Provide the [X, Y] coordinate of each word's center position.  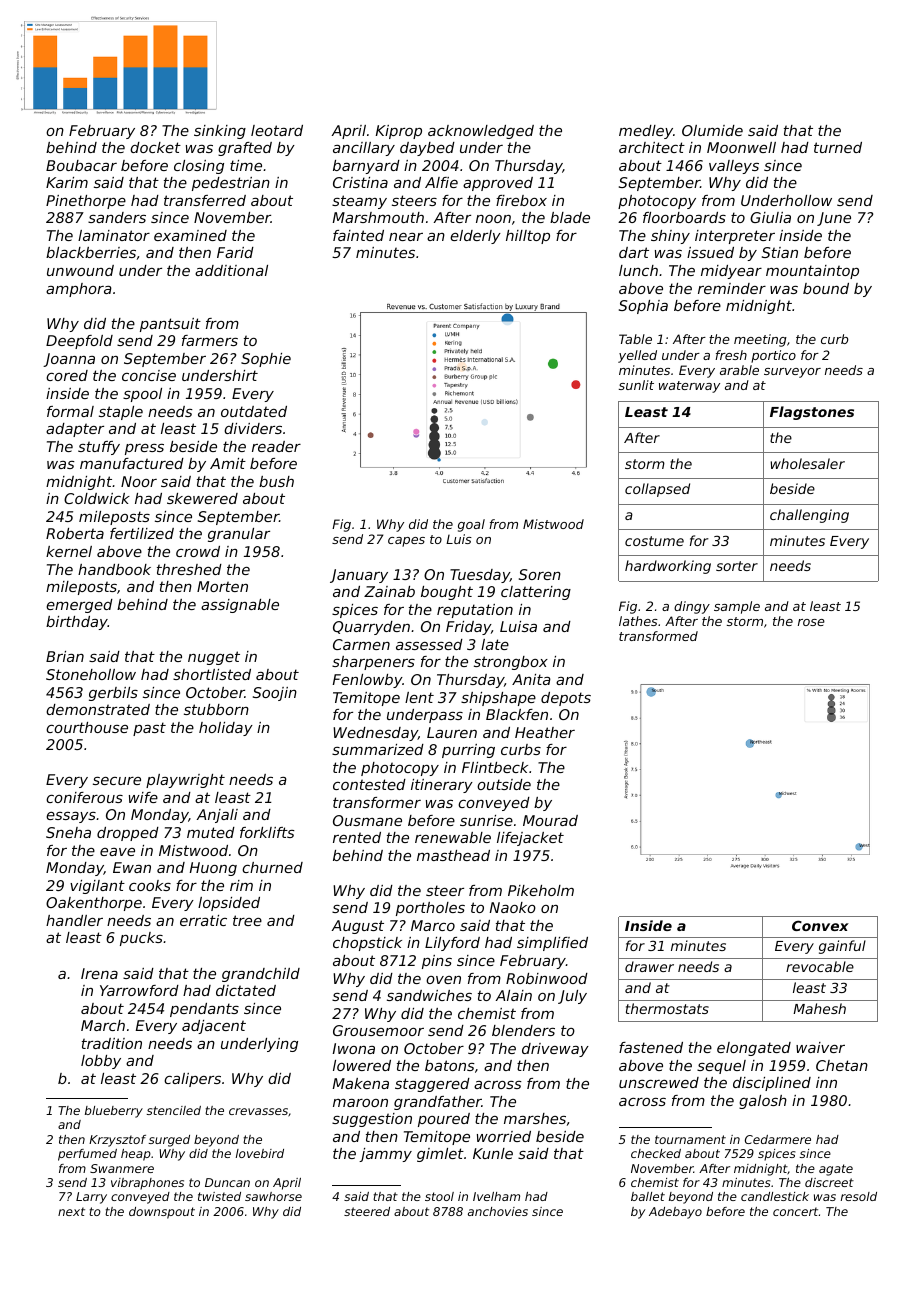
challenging [809, 516]
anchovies [498, 1211]
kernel [69, 551]
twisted [219, 1196]
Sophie [266, 360]
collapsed [657, 490]
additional [231, 270]
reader [276, 446]
